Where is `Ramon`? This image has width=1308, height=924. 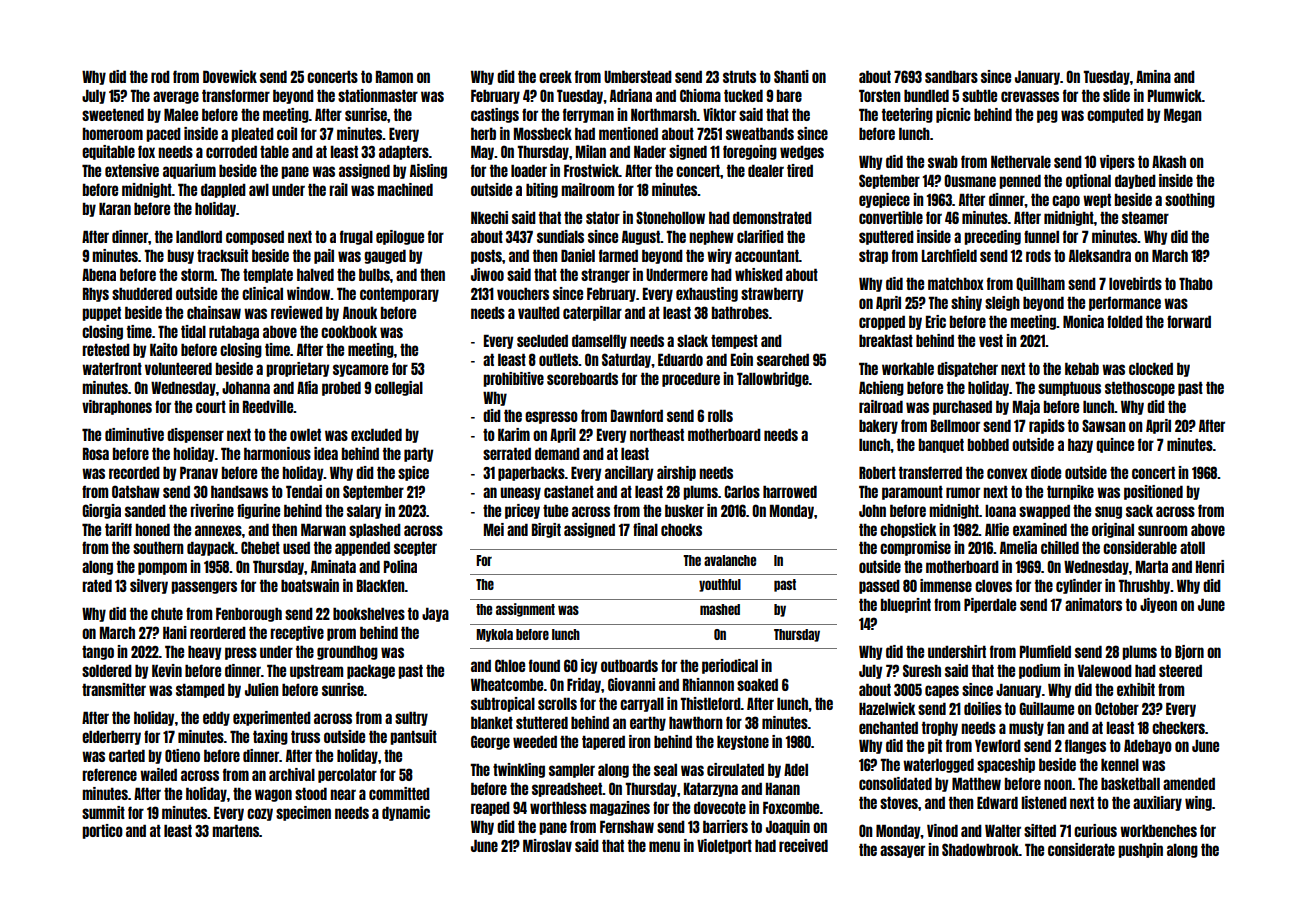
Ramon is located at coordinates (394, 76).
